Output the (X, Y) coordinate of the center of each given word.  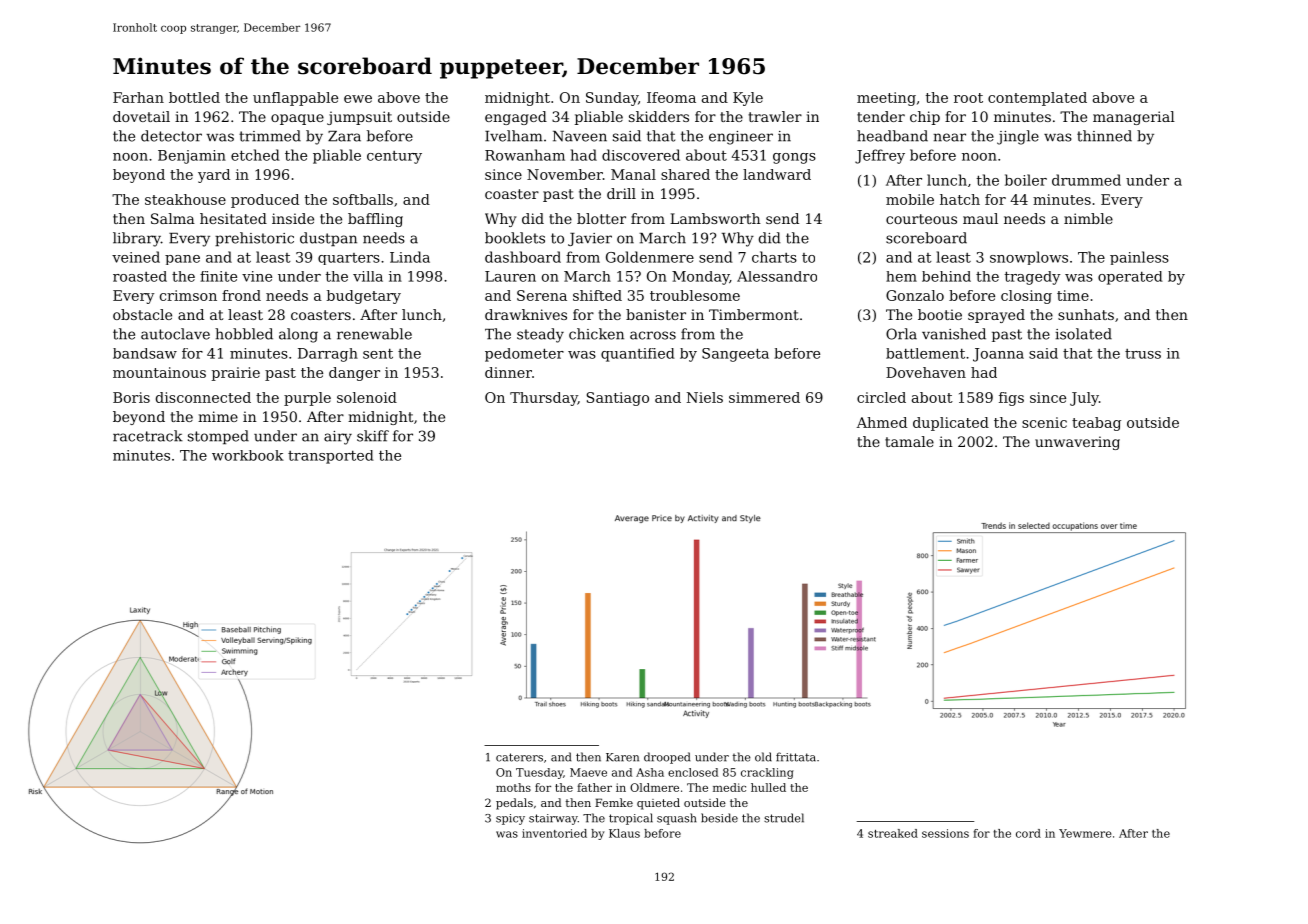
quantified (638, 355)
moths (513, 787)
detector (171, 136)
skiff (373, 436)
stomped (218, 437)
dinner (508, 372)
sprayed (996, 316)
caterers (519, 757)
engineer (741, 138)
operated (1130, 278)
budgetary (364, 297)
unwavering (1077, 443)
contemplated (1037, 99)
